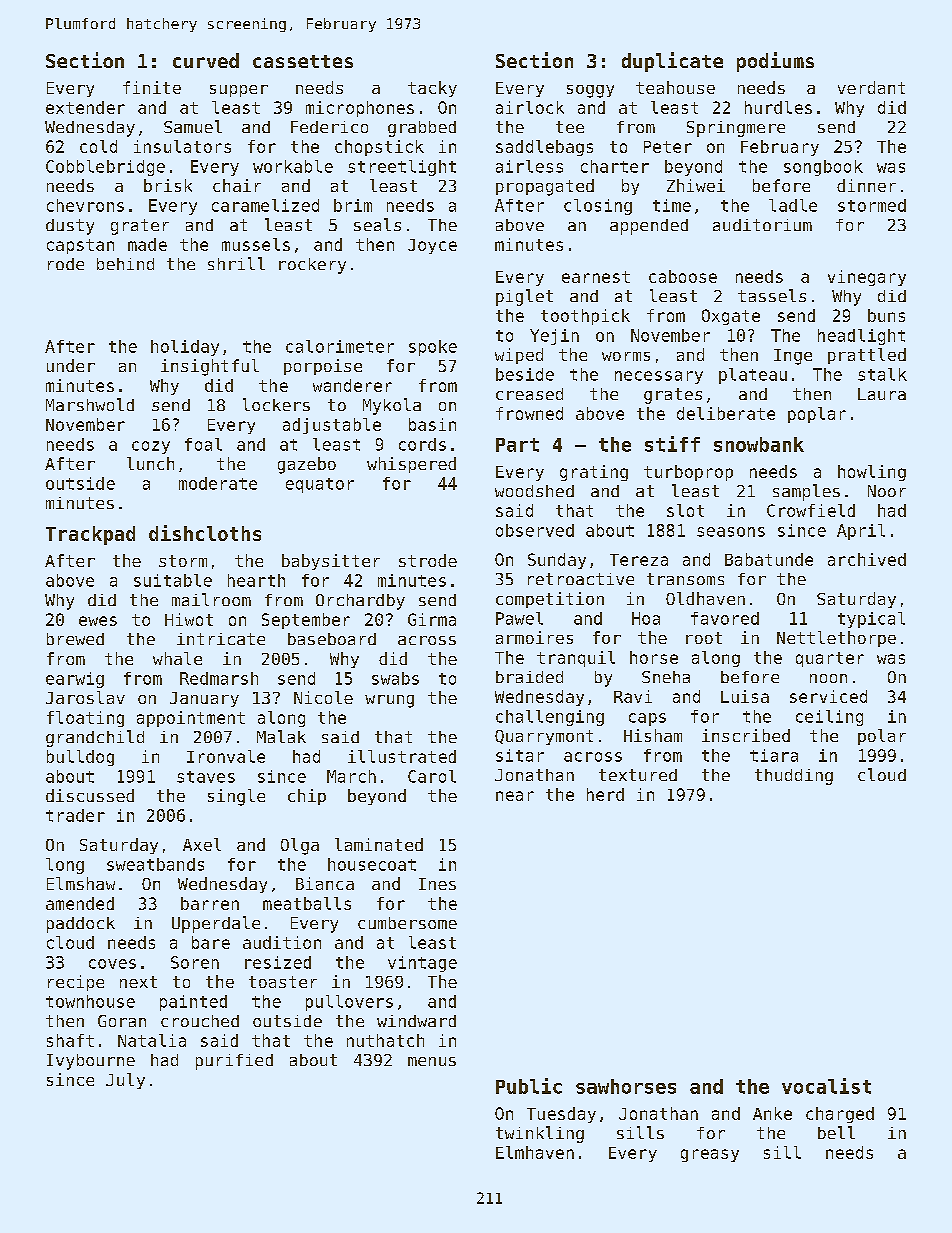 The image size is (952, 1233). What do you see at coordinates (125, 1081) in the screenshot?
I see `July` at bounding box center [125, 1081].
